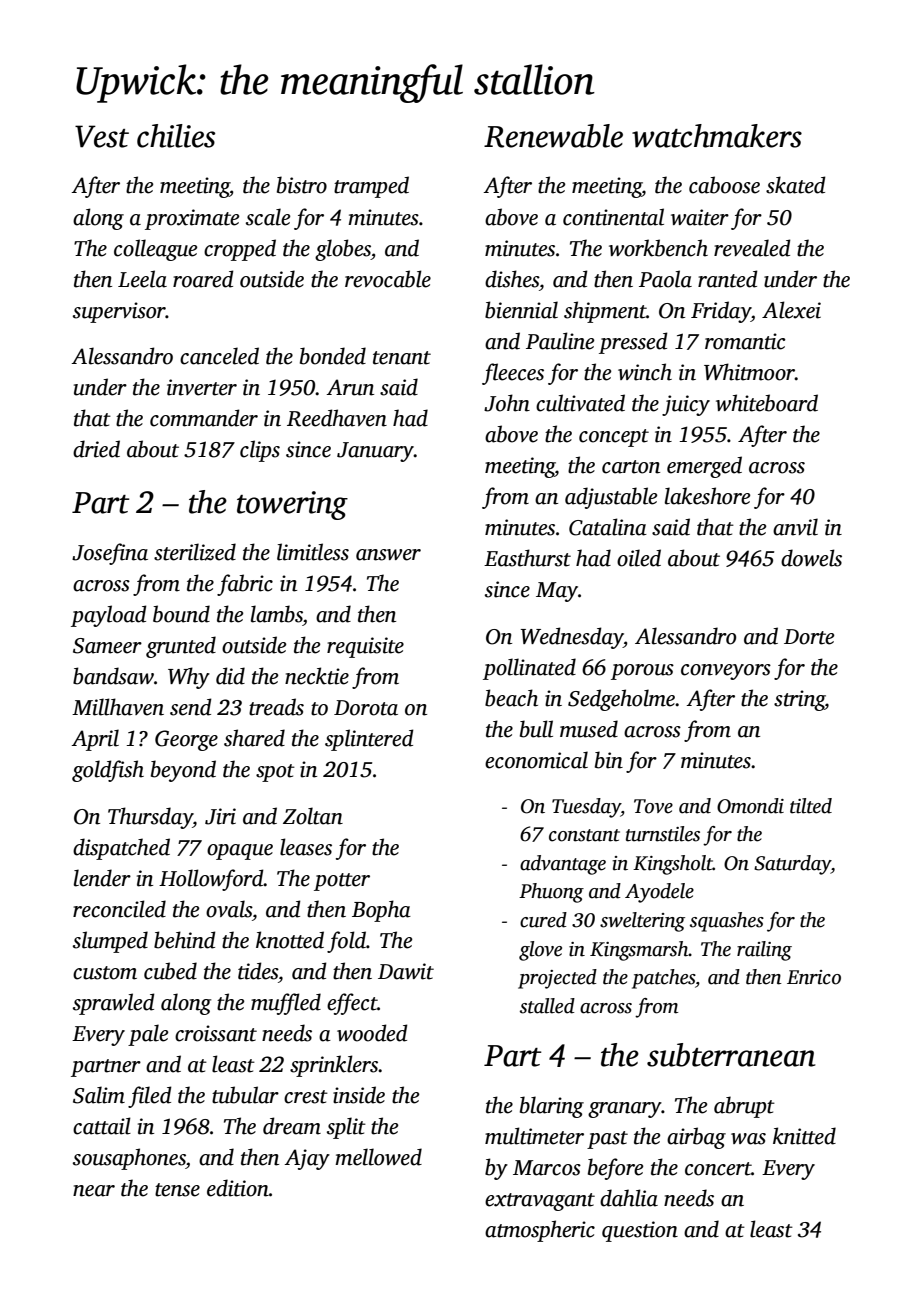  I want to click on extravagant, so click(540, 1202).
